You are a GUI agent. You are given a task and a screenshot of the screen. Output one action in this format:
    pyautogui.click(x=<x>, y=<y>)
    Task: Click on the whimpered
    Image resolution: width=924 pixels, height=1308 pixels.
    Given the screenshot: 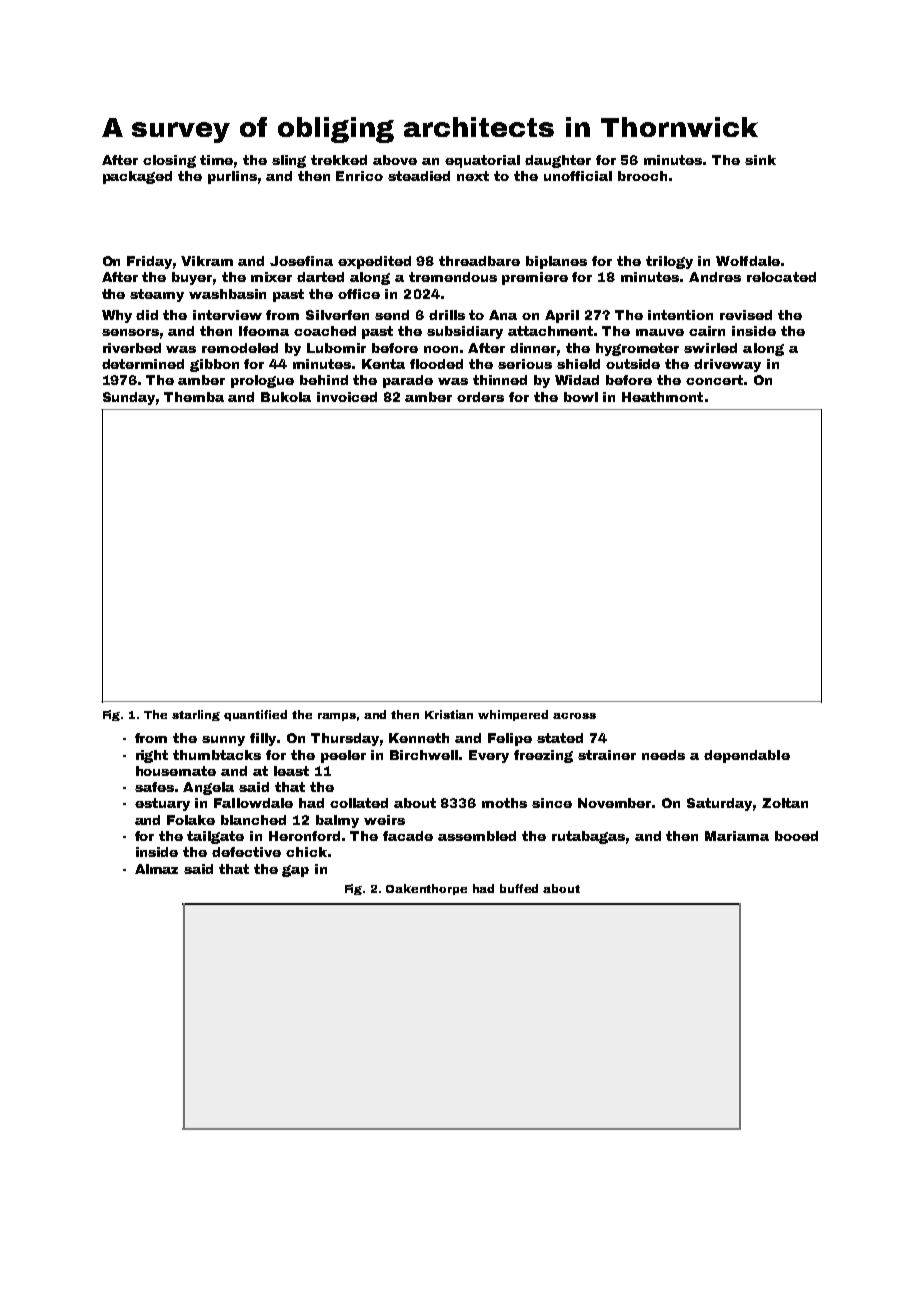 What is the action you would take?
    pyautogui.click(x=513, y=715)
